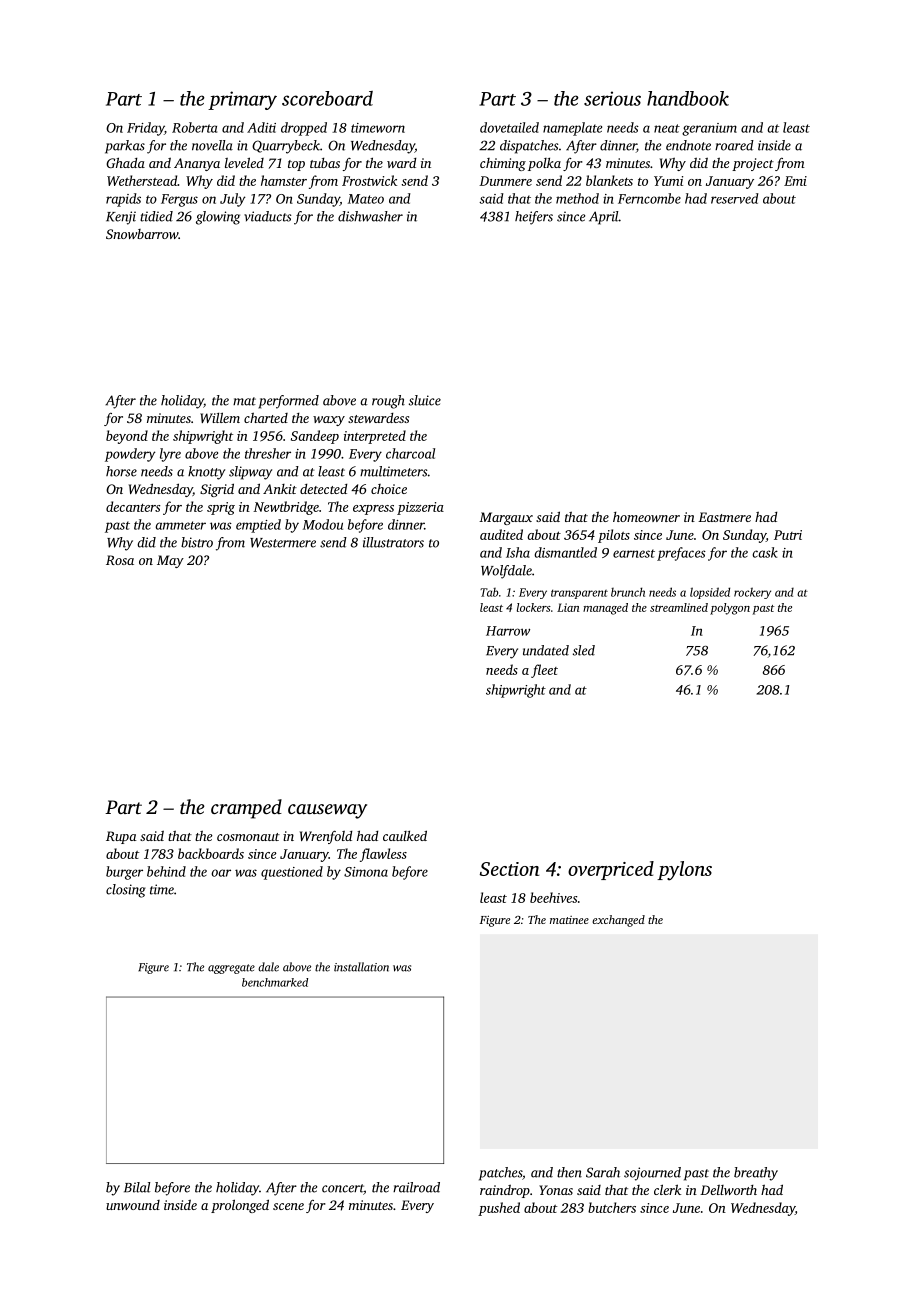  I want to click on Rupa, so click(121, 837).
